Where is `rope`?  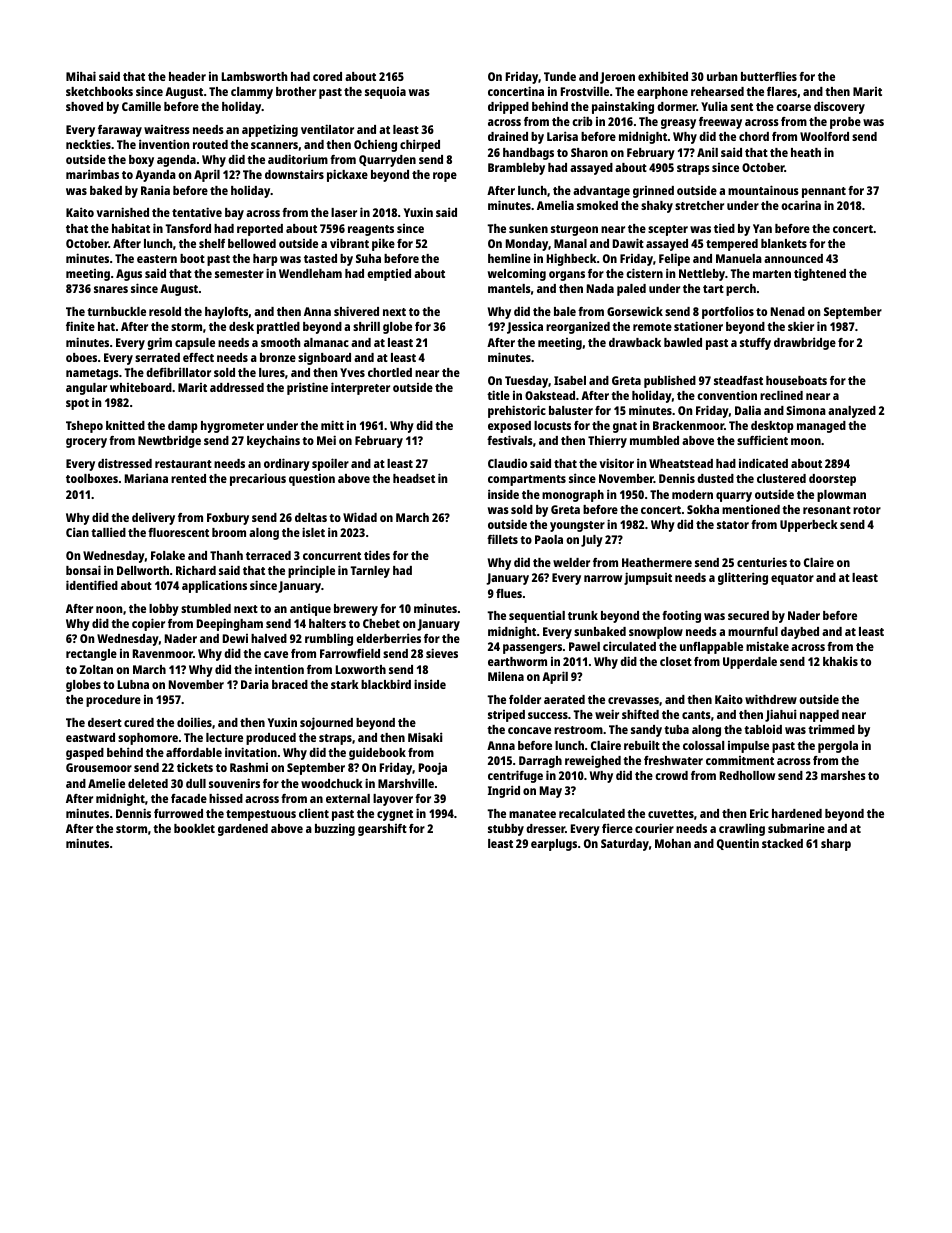 rope is located at coordinates (445, 177).
